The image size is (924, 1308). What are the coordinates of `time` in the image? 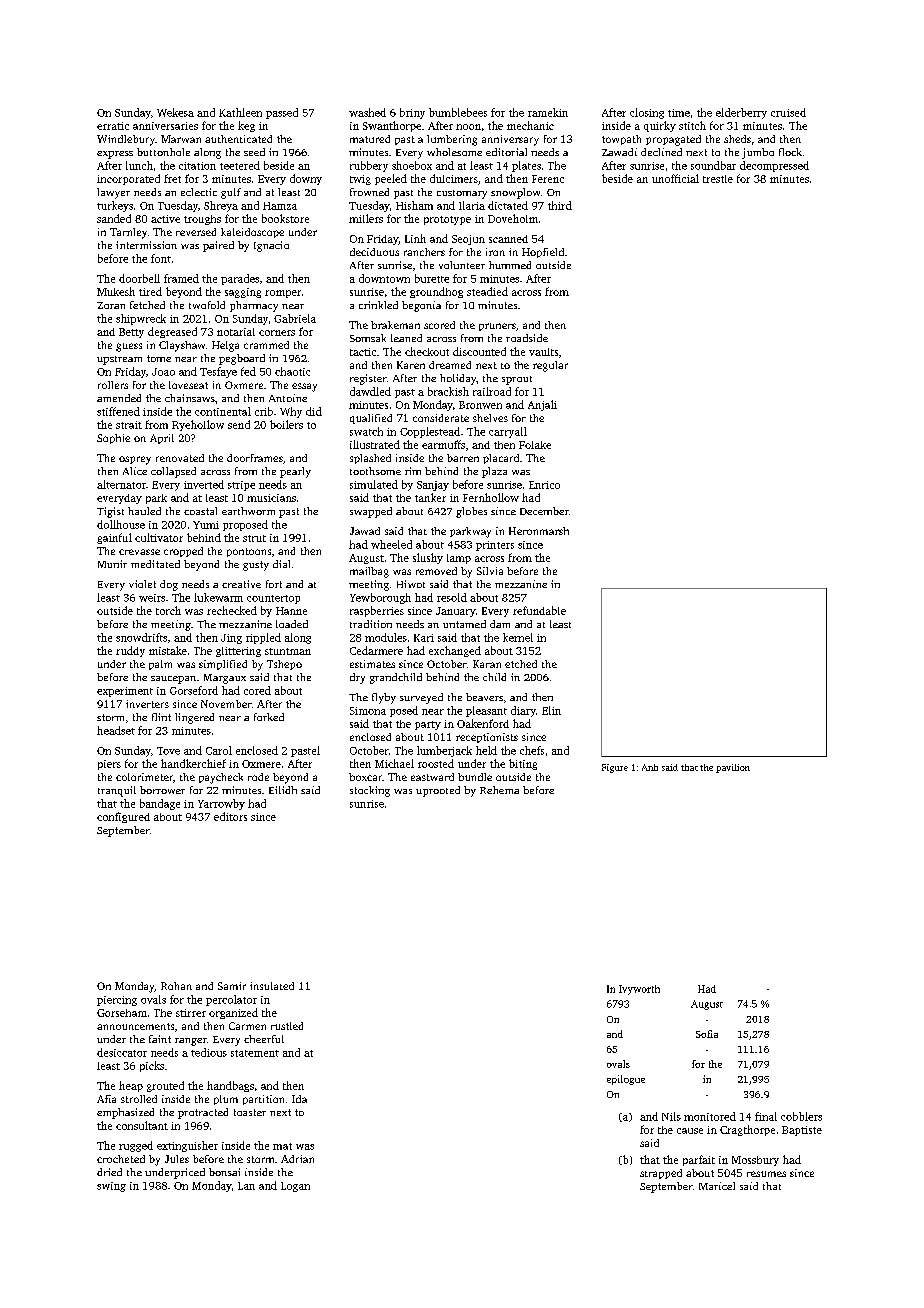 It's located at (679, 113).
